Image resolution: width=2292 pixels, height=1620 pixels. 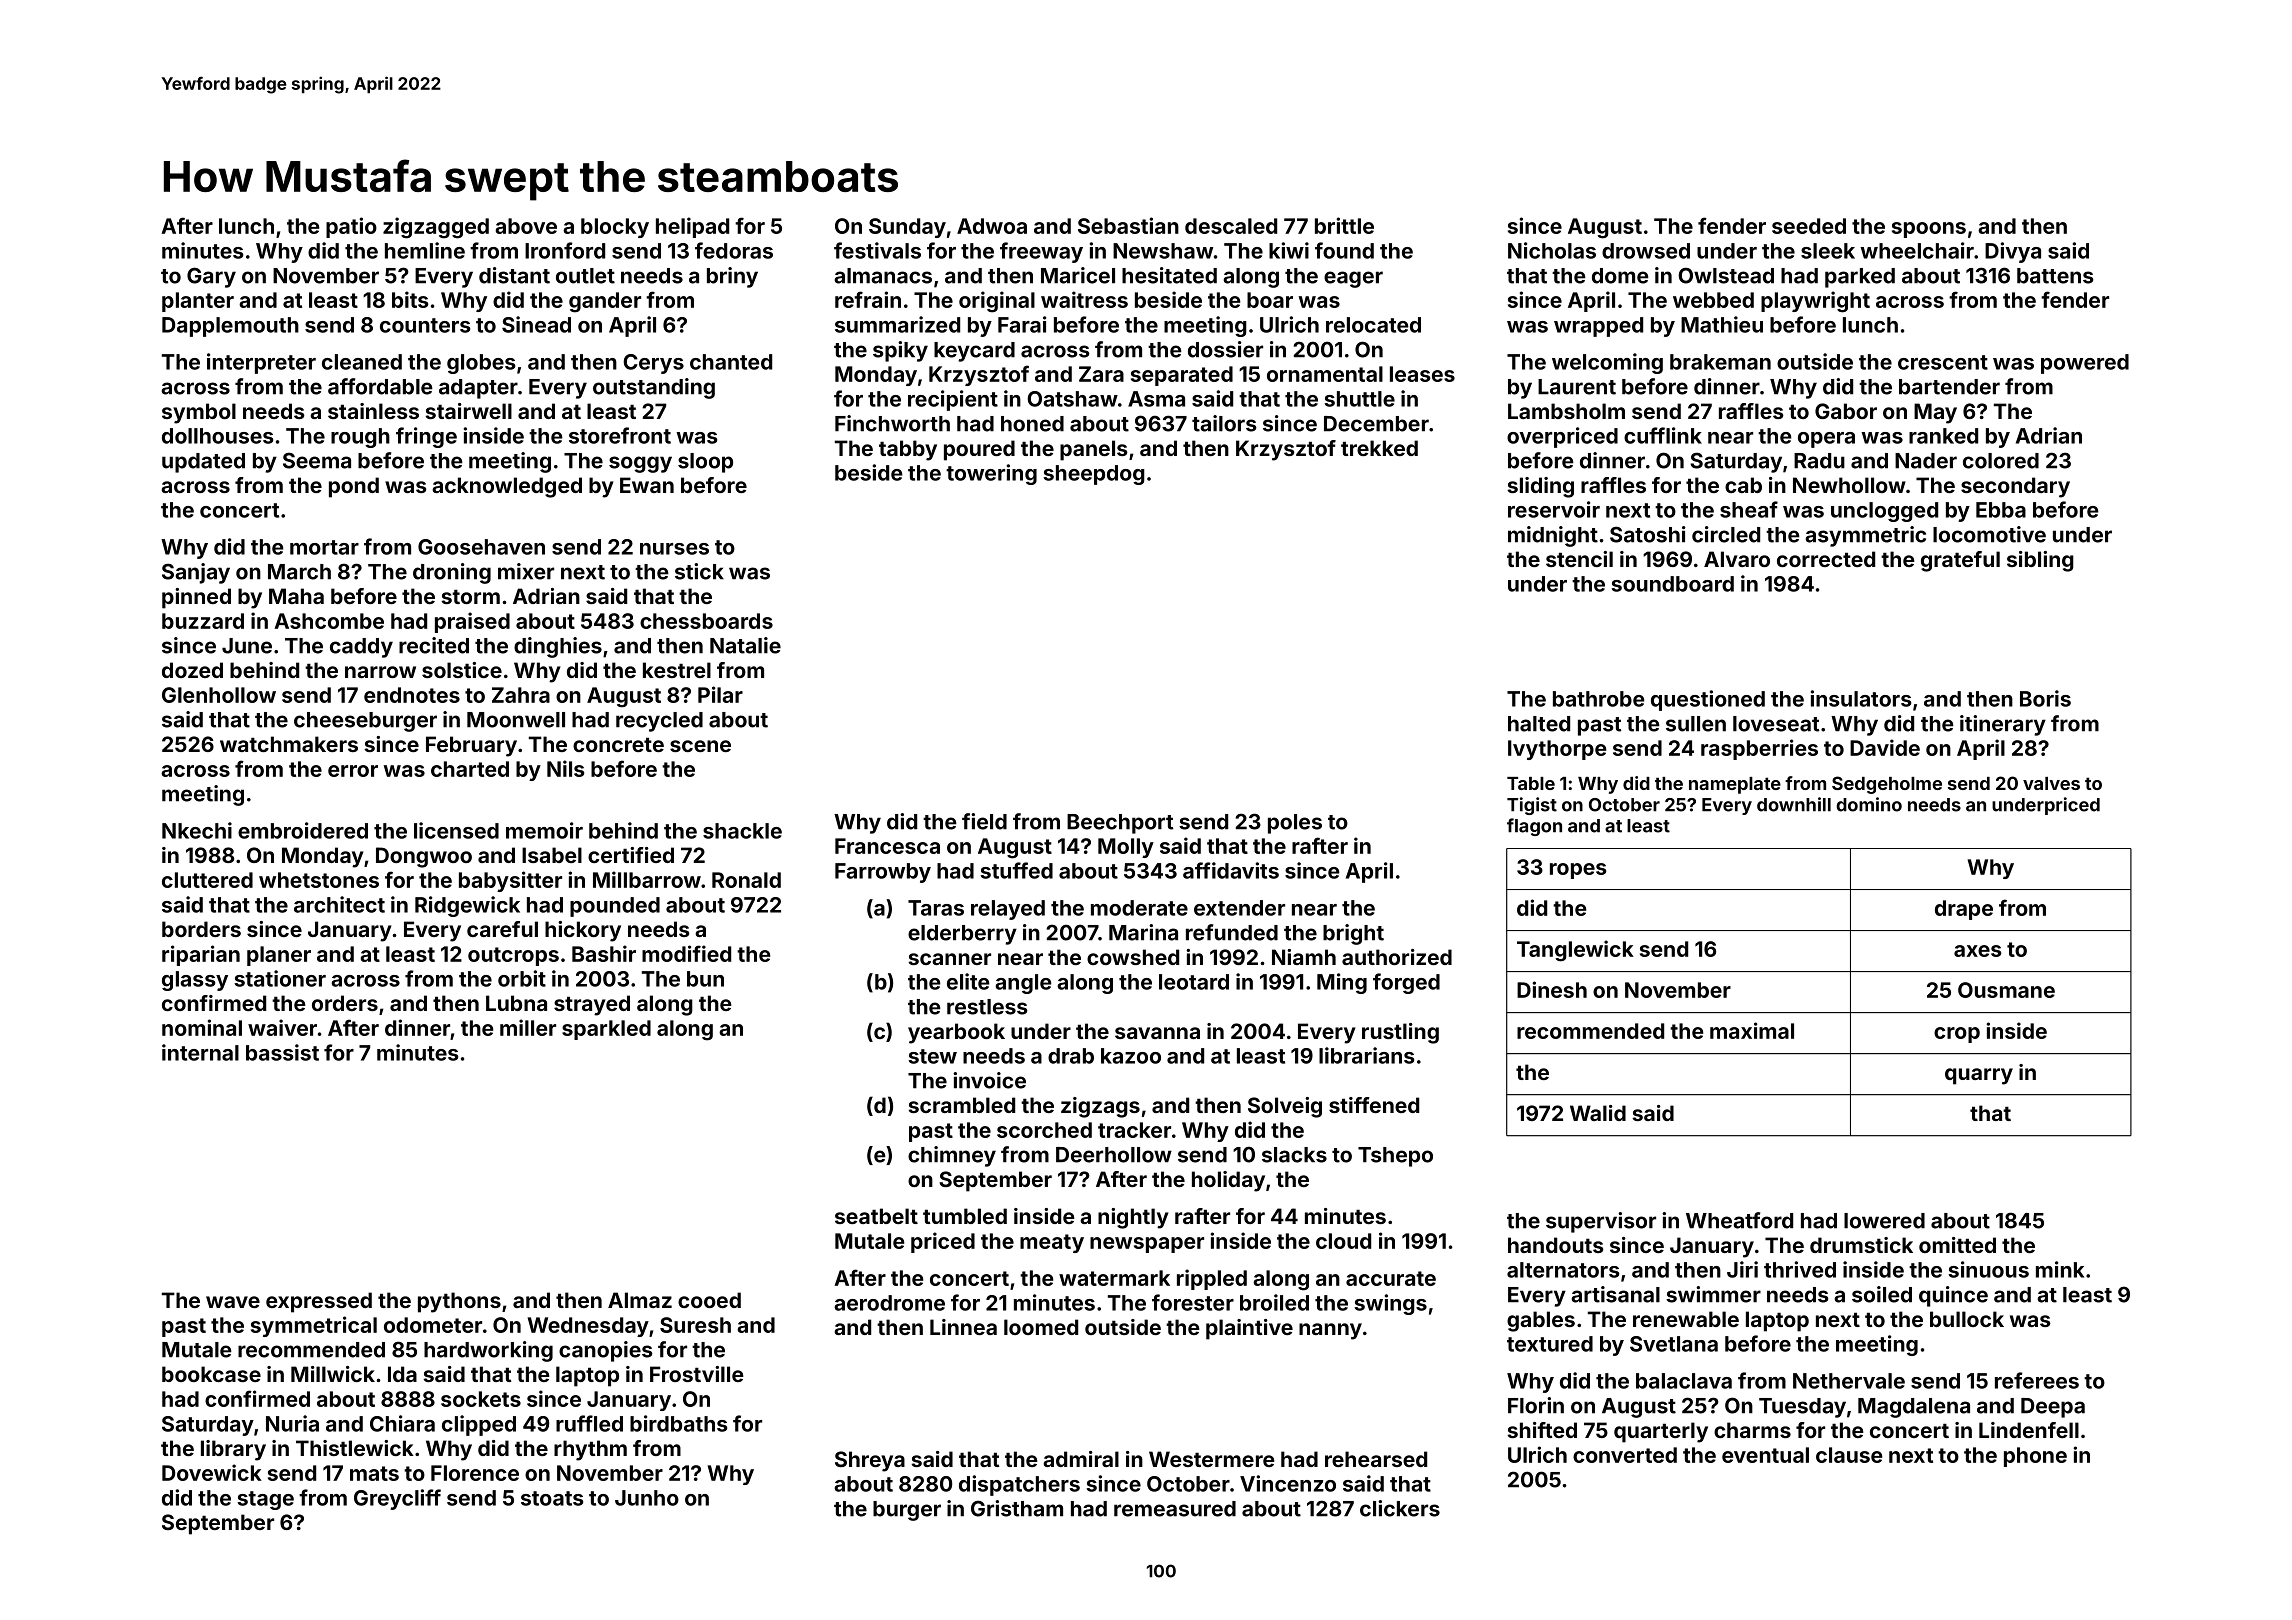 What do you see at coordinates (362, 362) in the screenshot?
I see `cleaned` at bounding box center [362, 362].
